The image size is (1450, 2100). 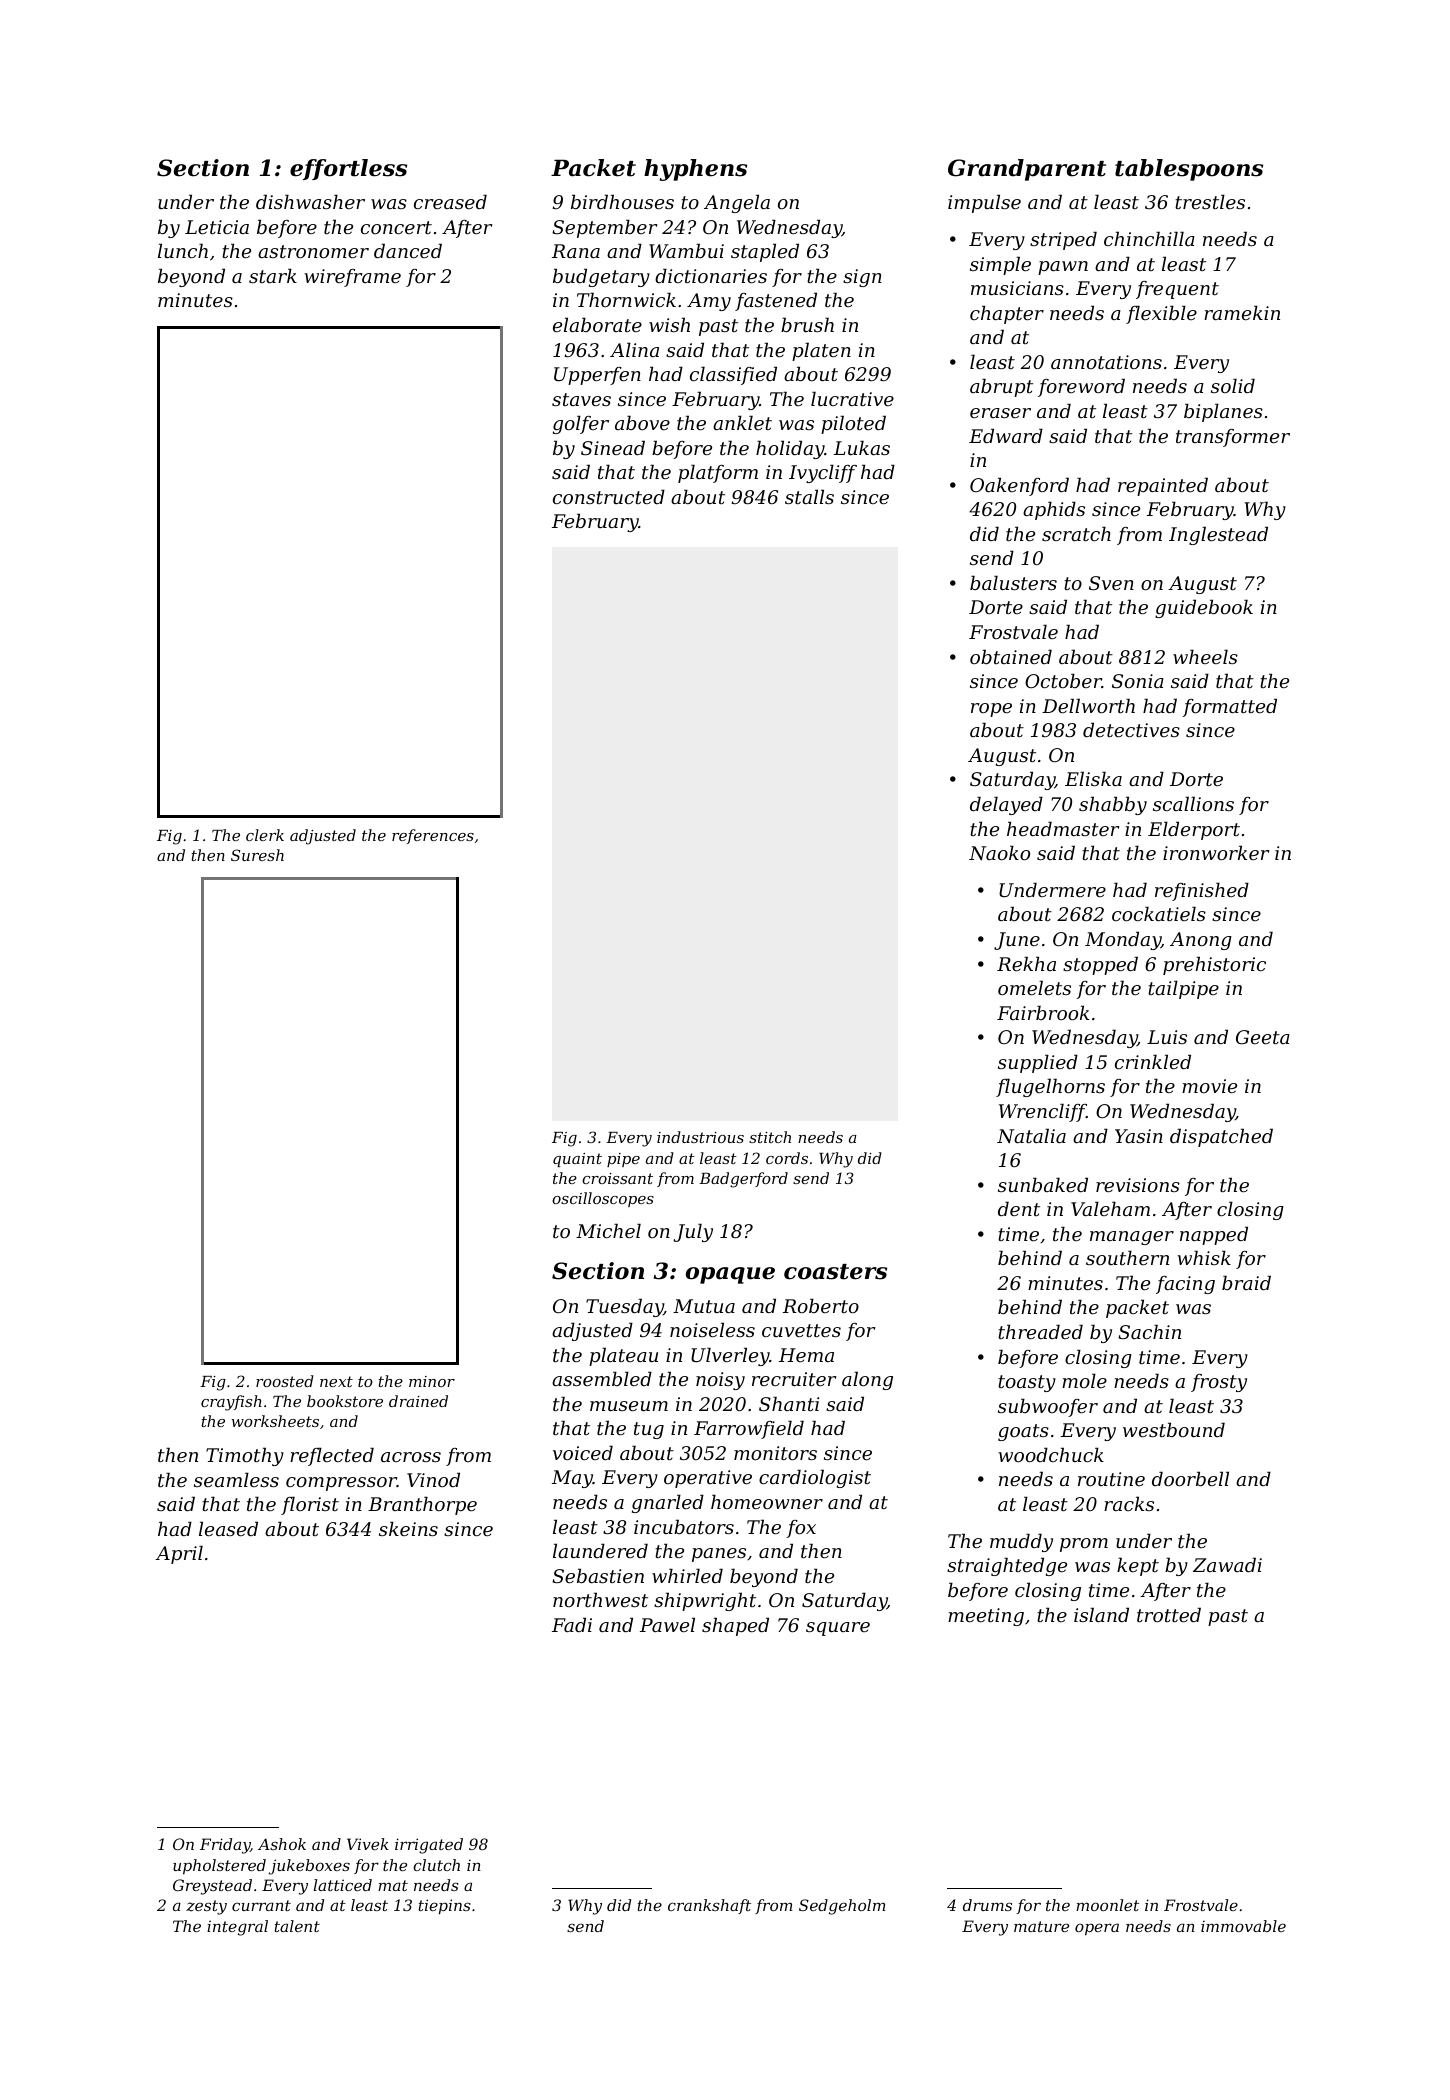 I want to click on constructed, so click(x=609, y=496).
